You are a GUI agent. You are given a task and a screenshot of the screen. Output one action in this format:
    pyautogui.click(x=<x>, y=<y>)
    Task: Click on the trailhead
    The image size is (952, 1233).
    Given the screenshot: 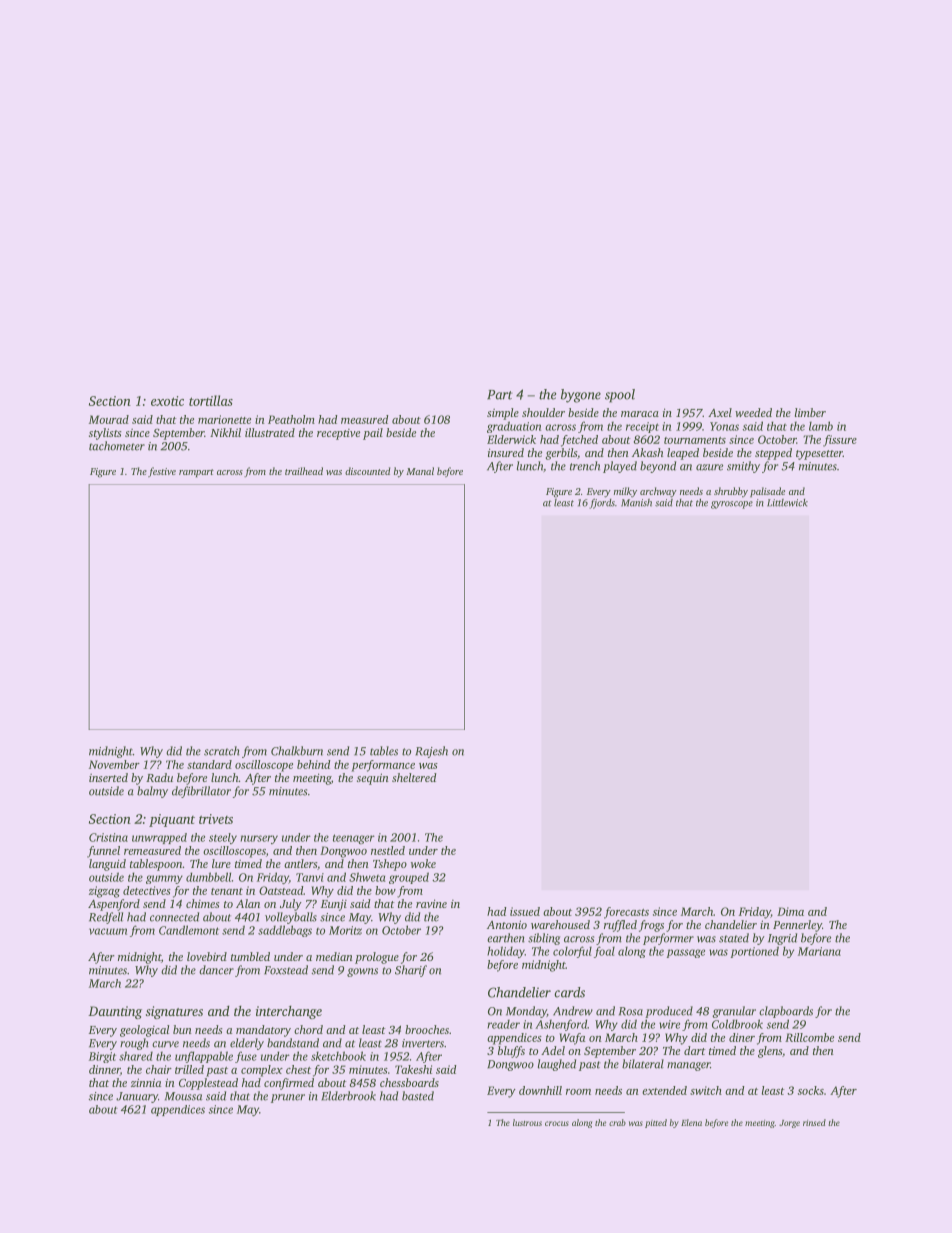 What is the action you would take?
    pyautogui.click(x=304, y=471)
